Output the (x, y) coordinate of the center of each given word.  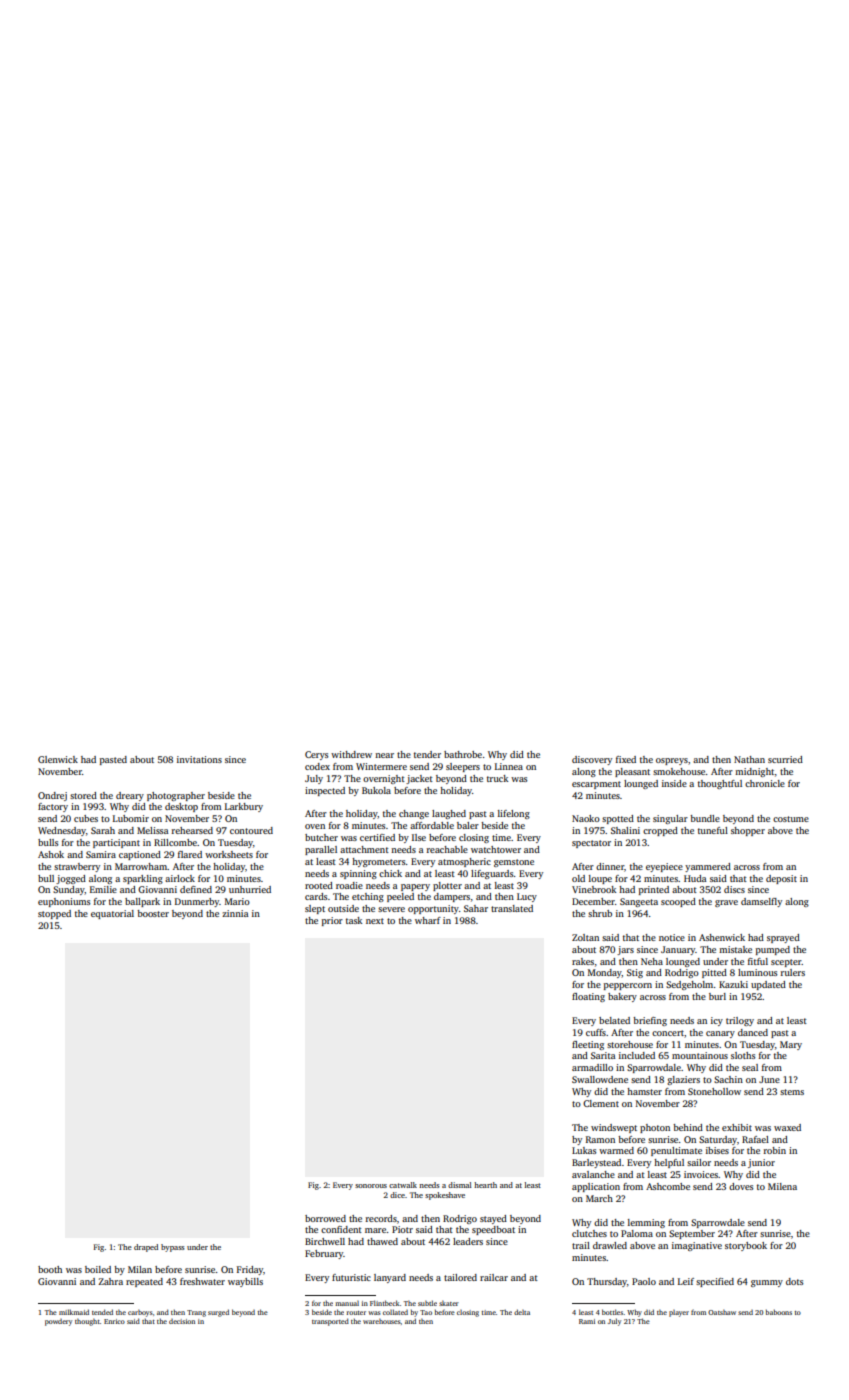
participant (116, 843)
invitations (199, 759)
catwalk (403, 1185)
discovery (592, 760)
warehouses (382, 1321)
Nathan (749, 759)
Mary (791, 1045)
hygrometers (379, 862)
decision (182, 1321)
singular (670, 819)
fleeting (588, 1045)
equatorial (112, 914)
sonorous (371, 1186)
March (599, 1198)
